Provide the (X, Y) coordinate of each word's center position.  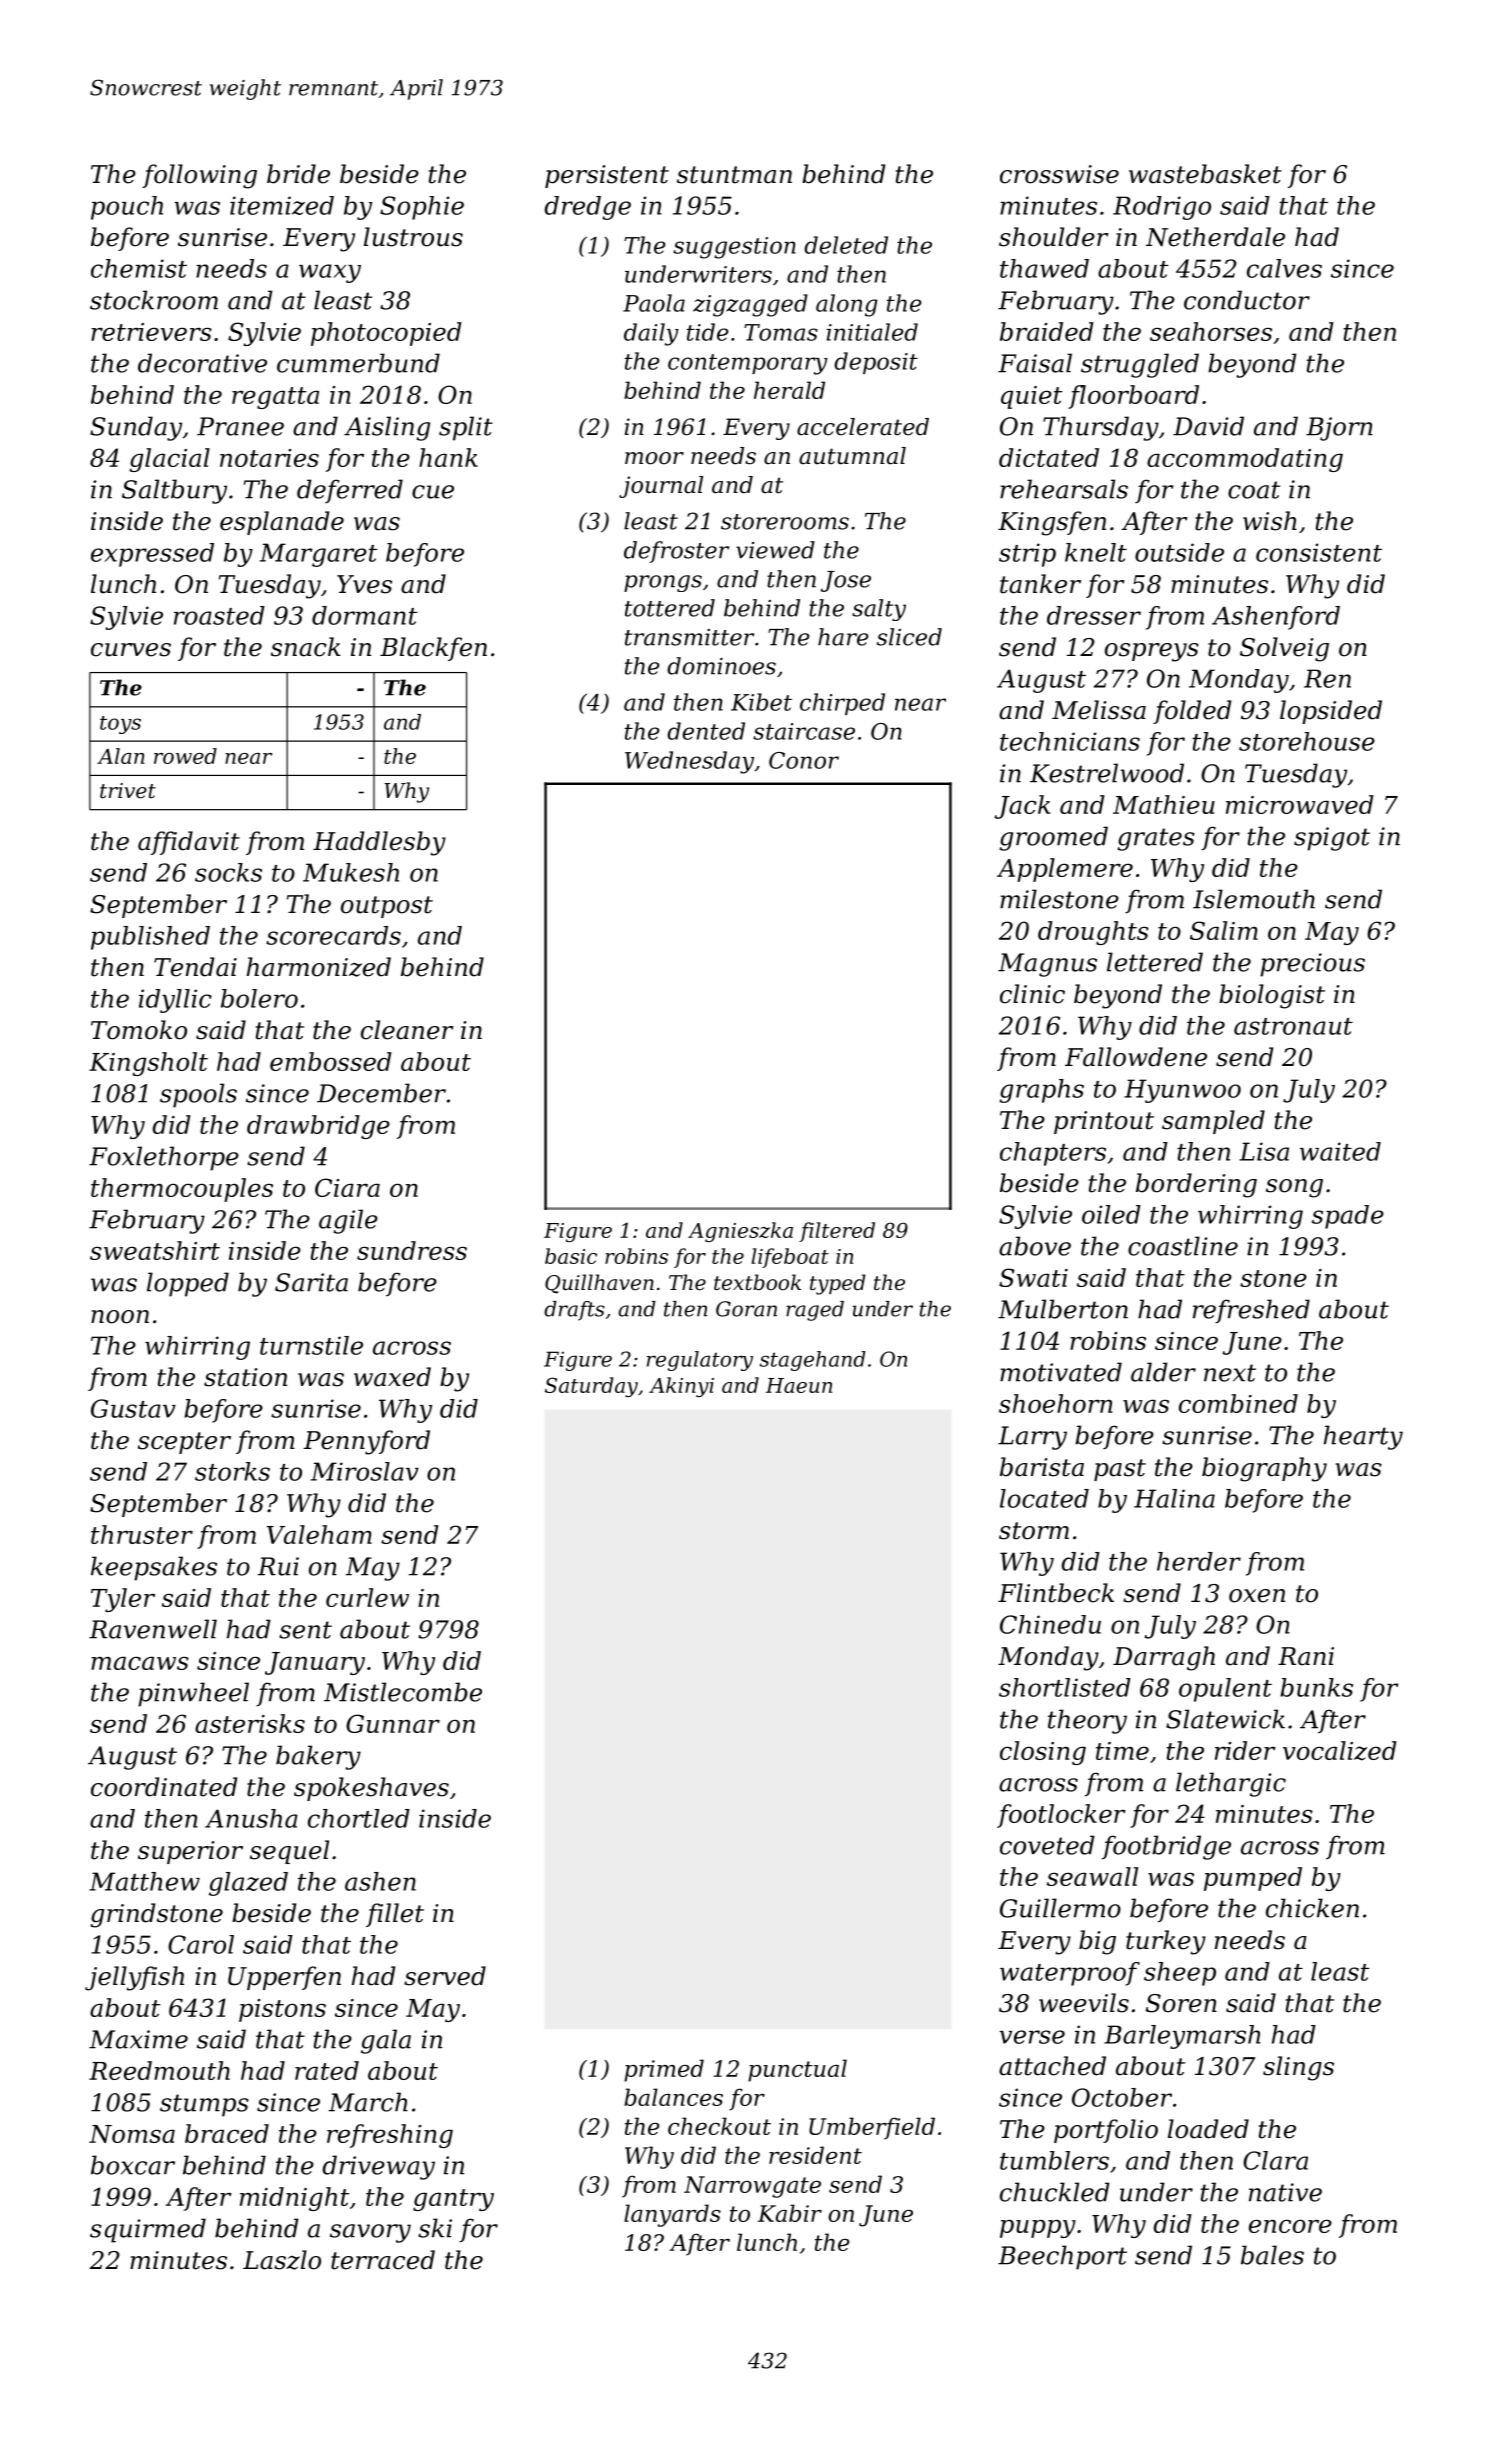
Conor (804, 760)
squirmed (148, 2230)
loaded (1208, 2129)
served (445, 1976)
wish (1270, 521)
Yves (364, 584)
